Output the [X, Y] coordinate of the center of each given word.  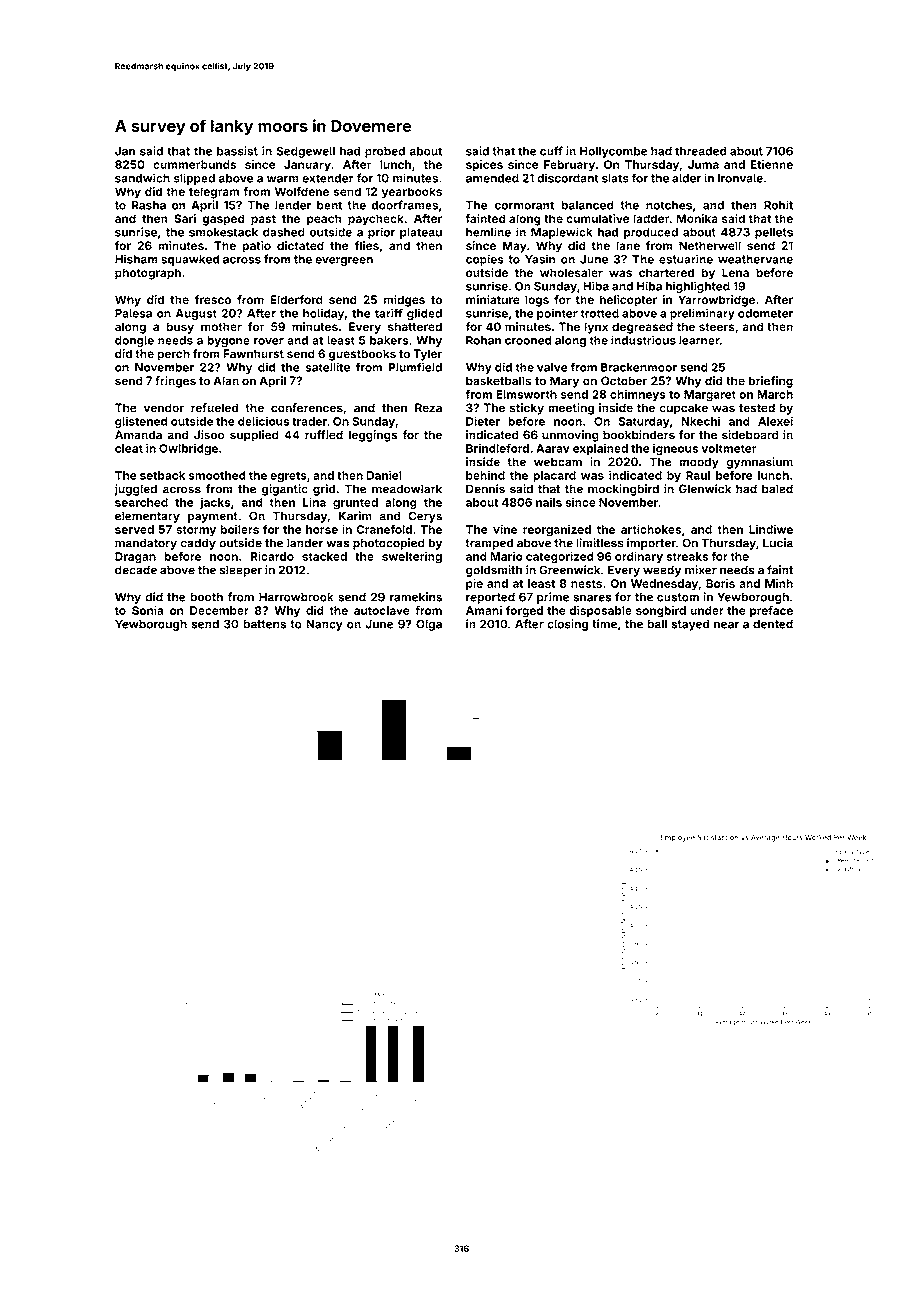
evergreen [344, 261]
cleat [129, 448]
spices [484, 166]
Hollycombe [614, 152]
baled [777, 489]
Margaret [710, 396]
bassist [237, 151]
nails [549, 502]
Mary [564, 382]
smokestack [223, 232]
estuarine [686, 259]
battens [264, 624]
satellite [328, 367]
